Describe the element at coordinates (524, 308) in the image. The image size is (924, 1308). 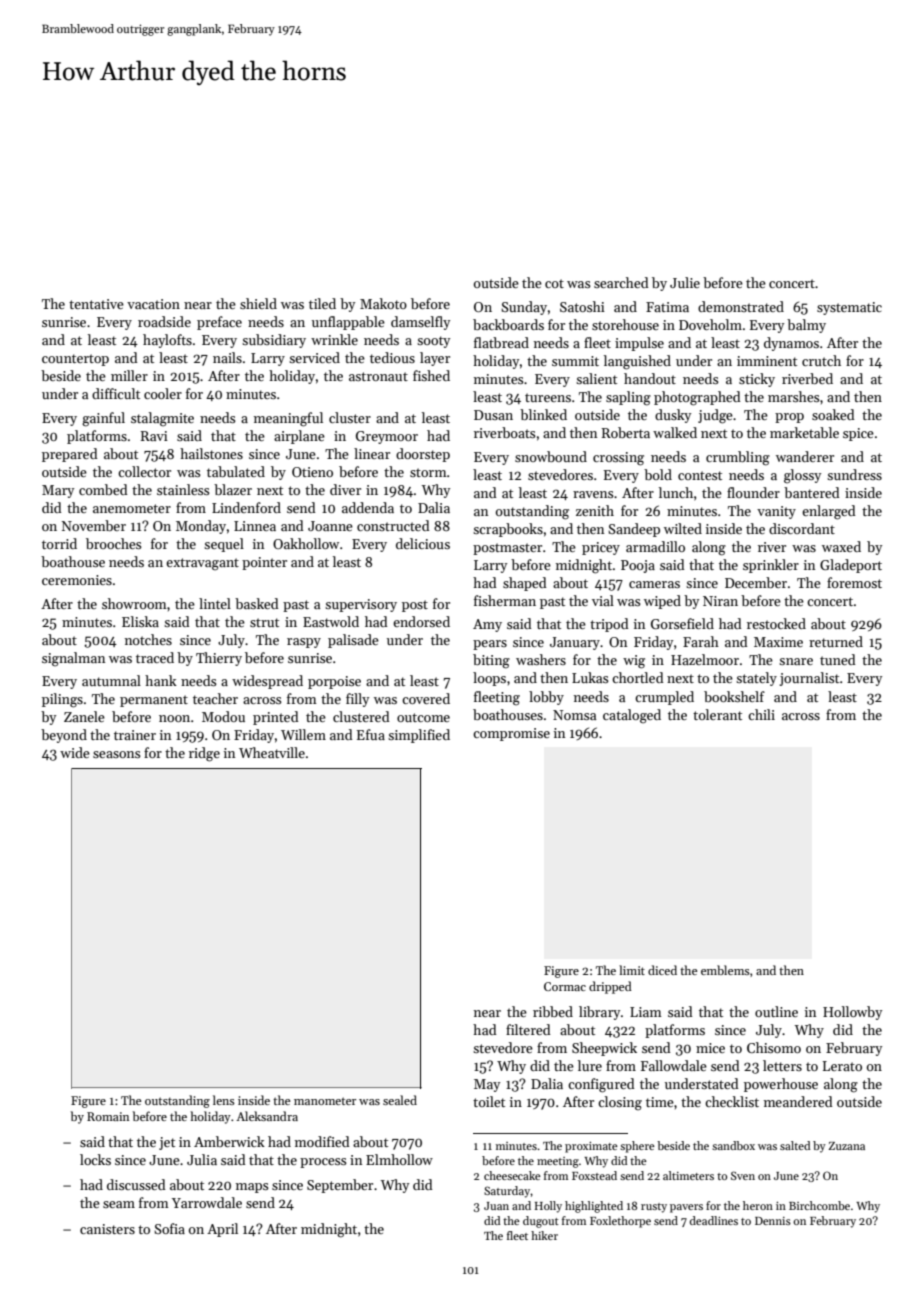
I see `Sunday` at that location.
